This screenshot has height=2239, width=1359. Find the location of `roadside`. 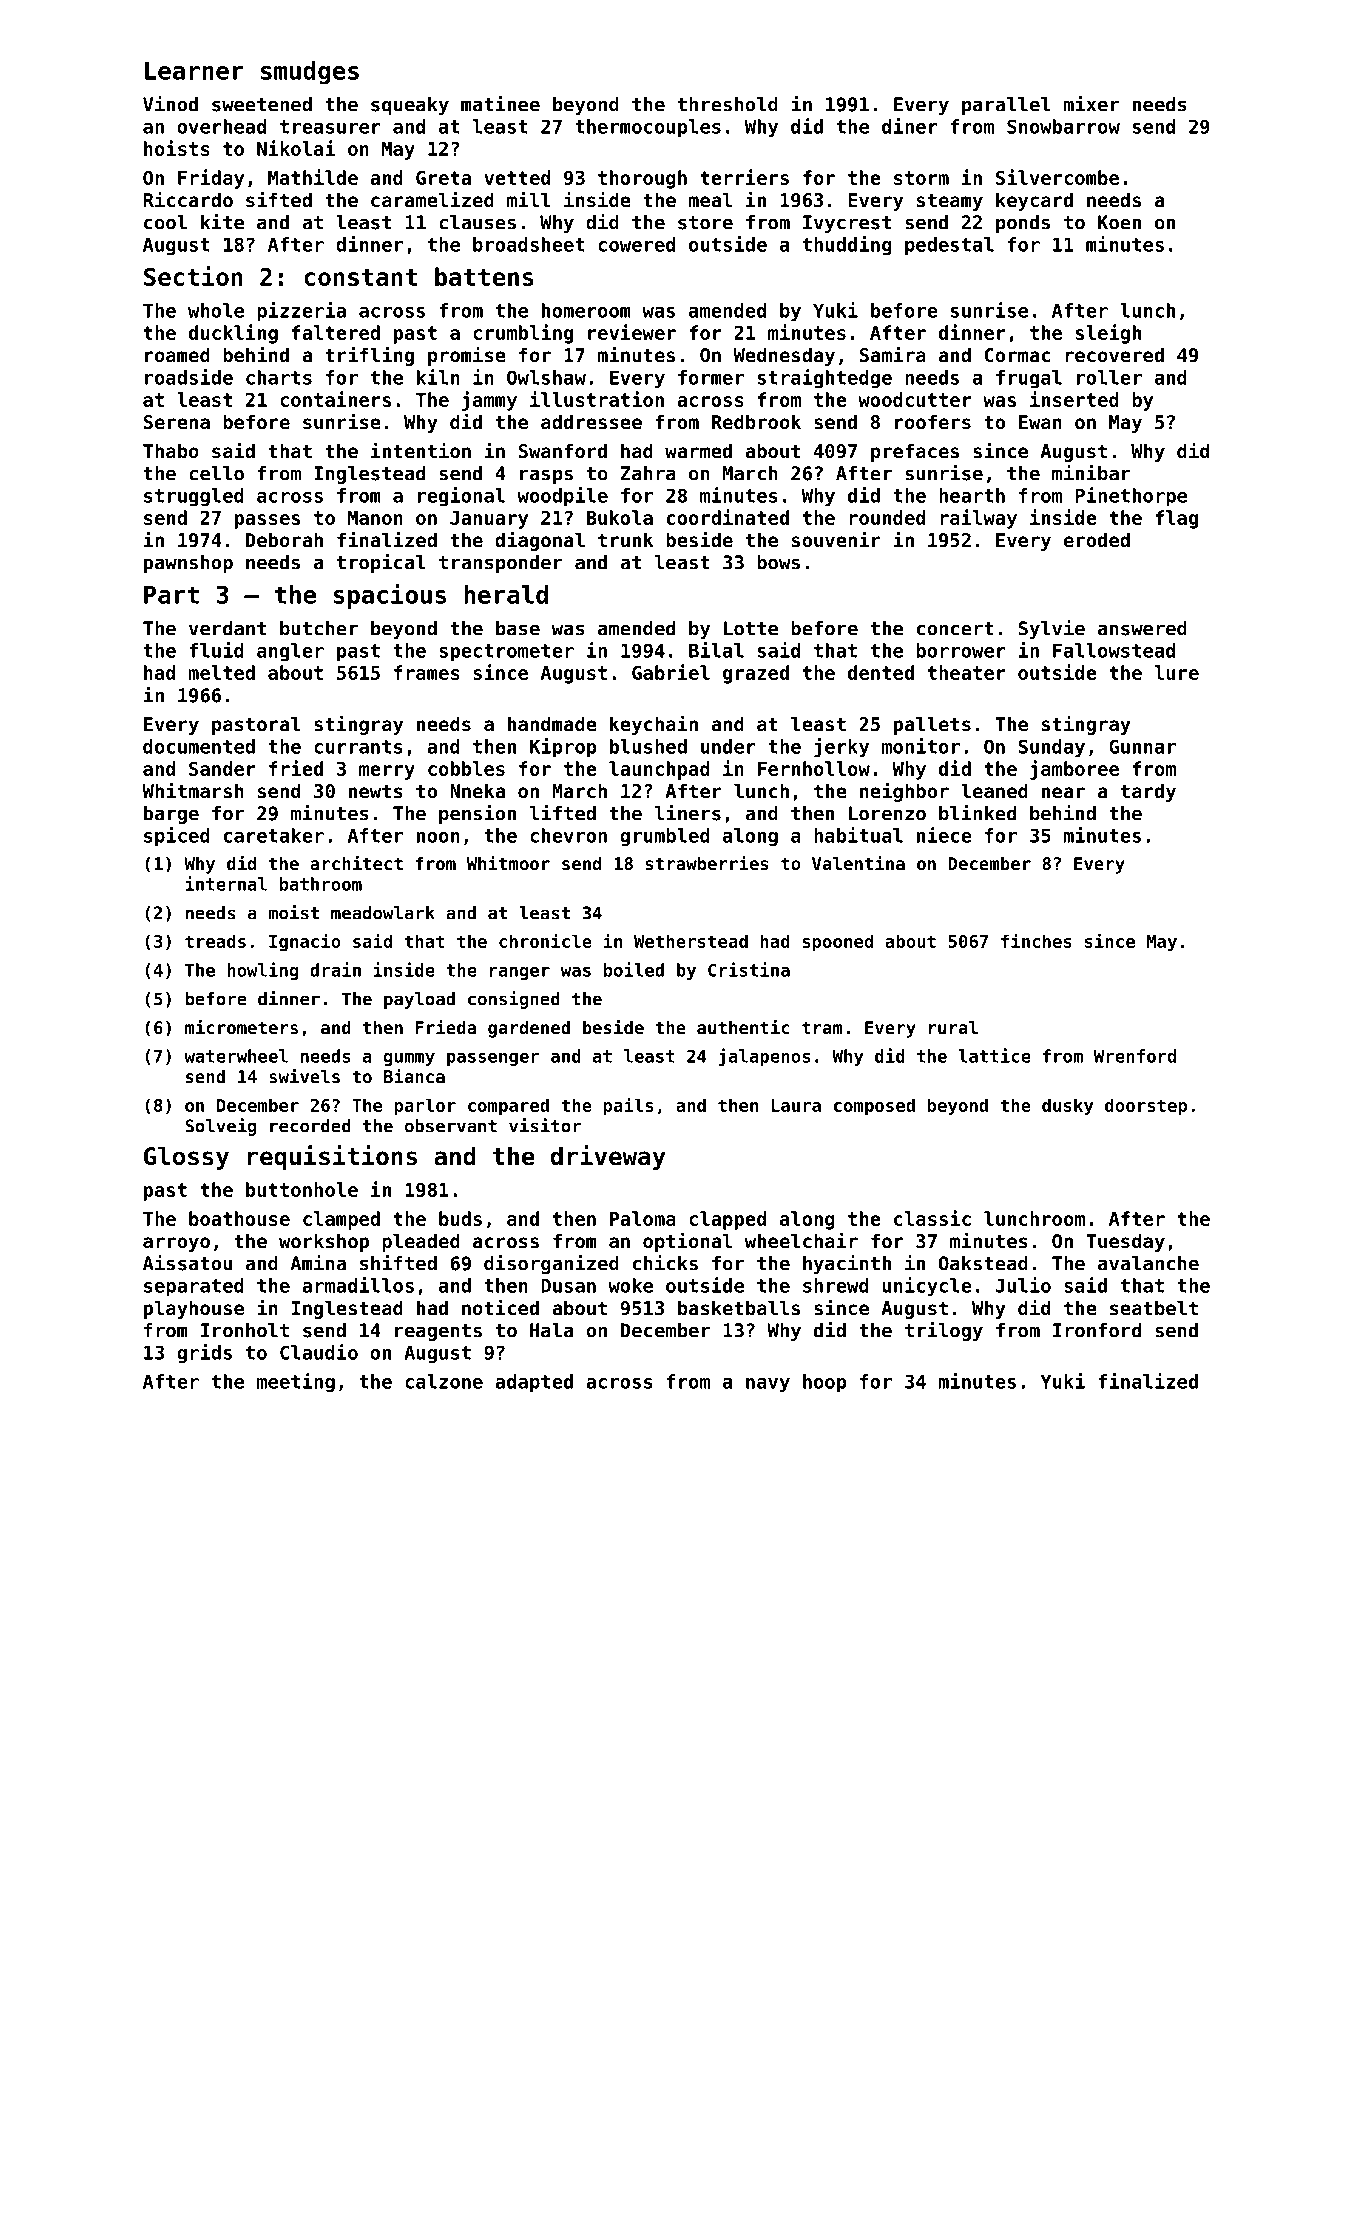

roadside is located at coordinates (189, 377).
